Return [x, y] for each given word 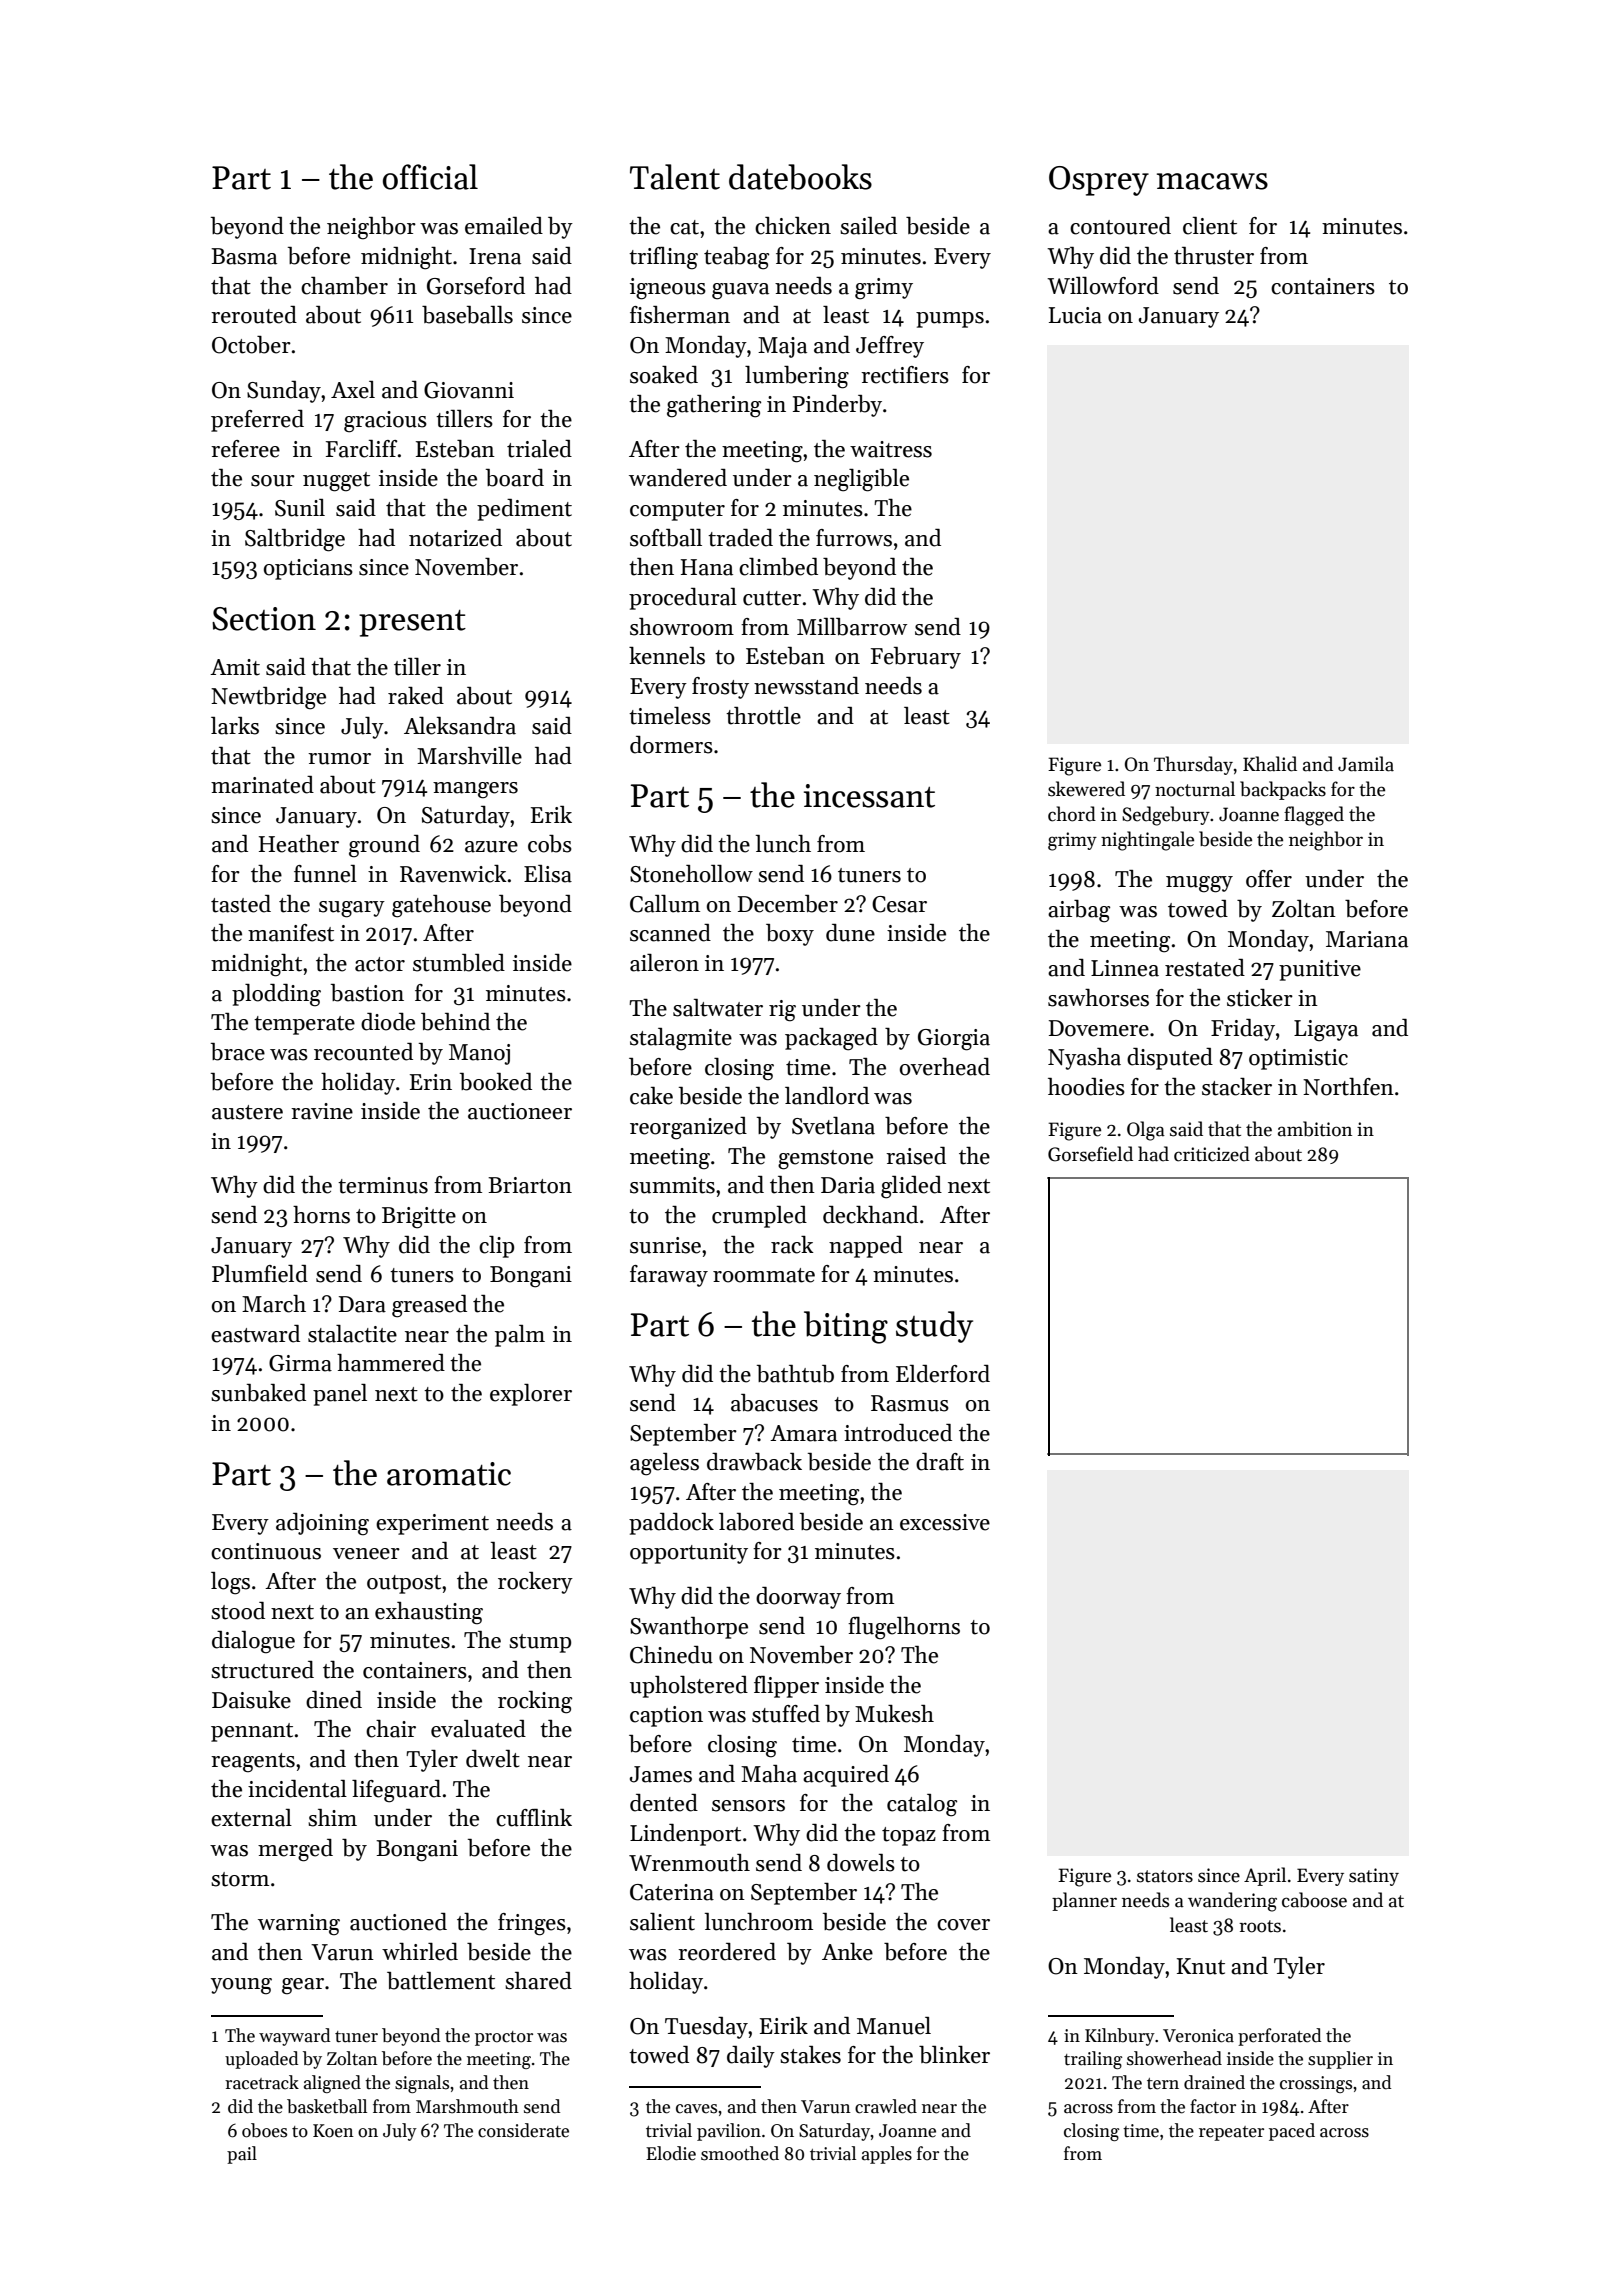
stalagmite [681, 1039]
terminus [383, 1185]
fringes [532, 1924]
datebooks [800, 177]
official [430, 177]
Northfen [1348, 1087]
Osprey [1099, 181]
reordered [727, 1952]
